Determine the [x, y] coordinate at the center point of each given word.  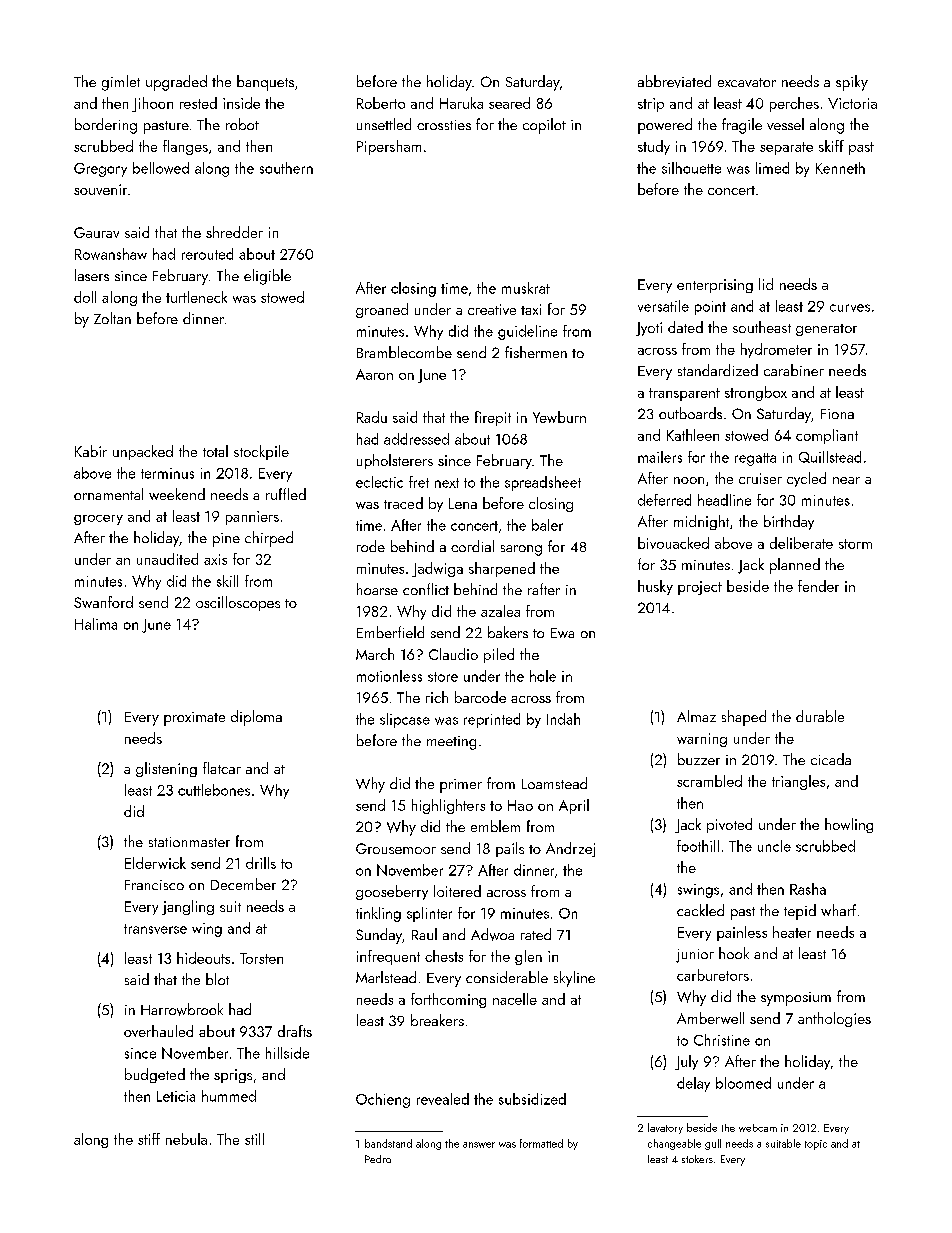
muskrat [526, 288]
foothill [698, 846]
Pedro [378, 1159]
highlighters [448, 806]
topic [816, 1145]
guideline [527, 332]
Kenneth [840, 168]
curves [850, 308]
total [215, 451]
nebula [186, 1139]
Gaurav [96, 232]
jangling [188, 907]
